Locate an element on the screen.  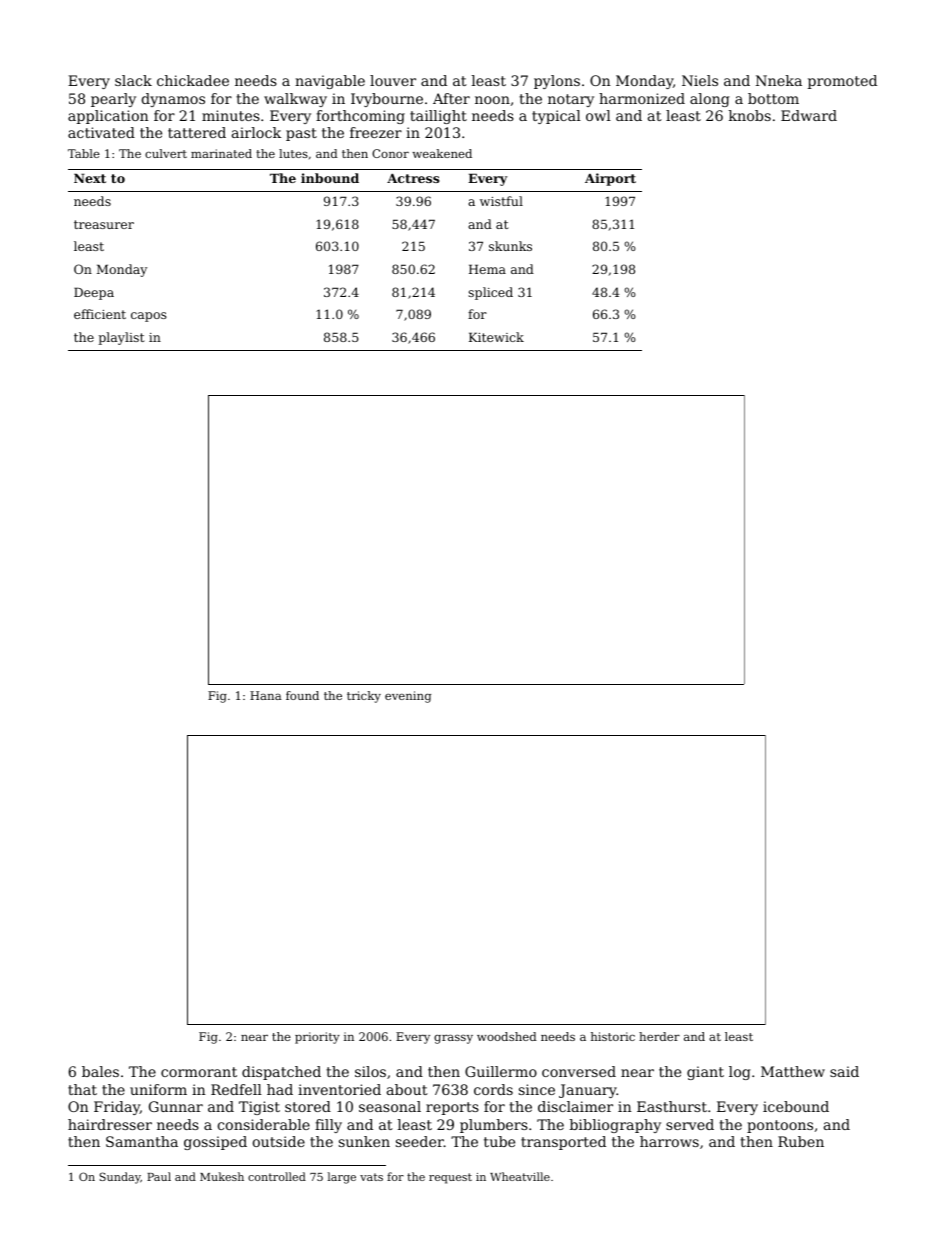
Gunnar is located at coordinates (176, 1106).
